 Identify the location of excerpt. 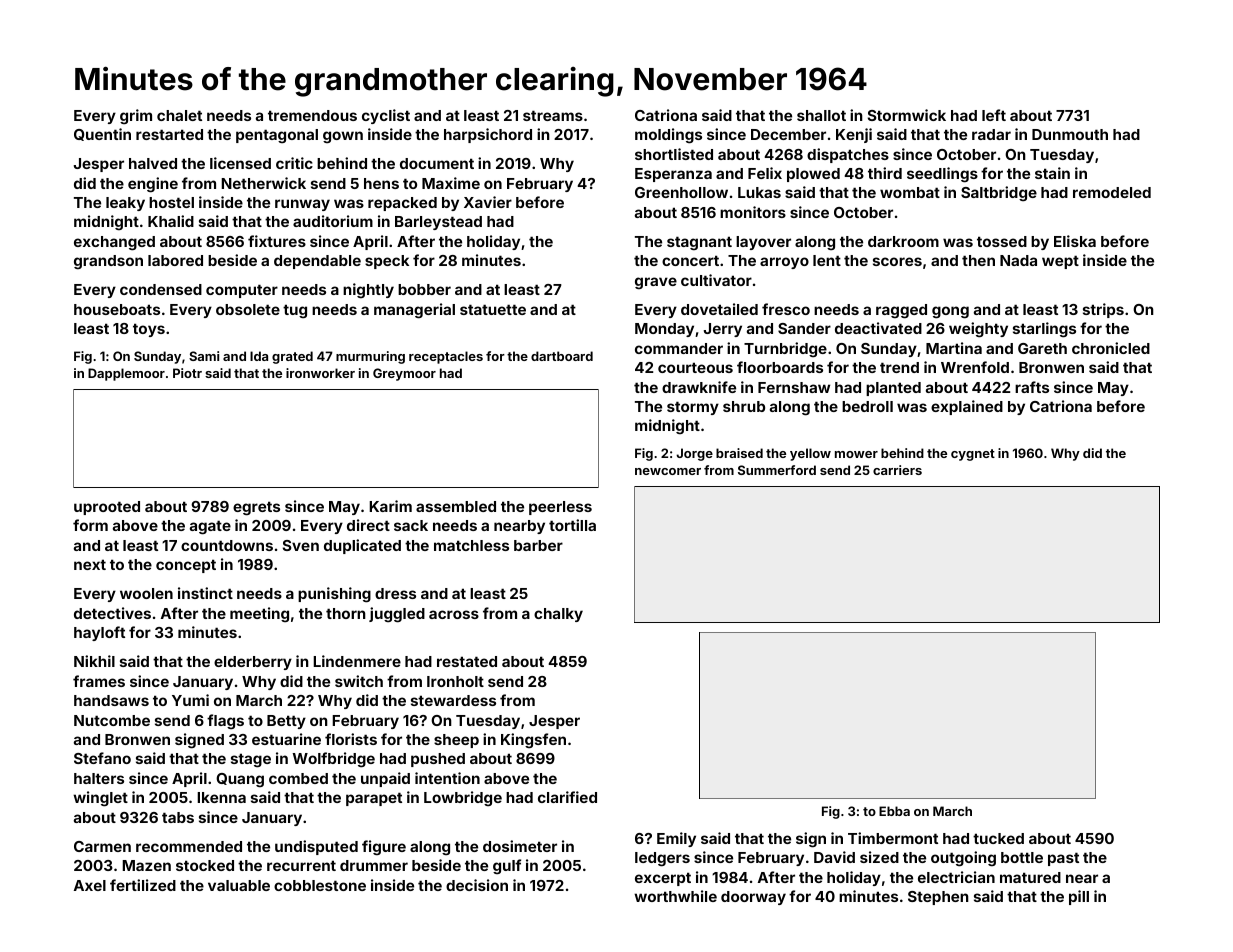
(663, 879).
